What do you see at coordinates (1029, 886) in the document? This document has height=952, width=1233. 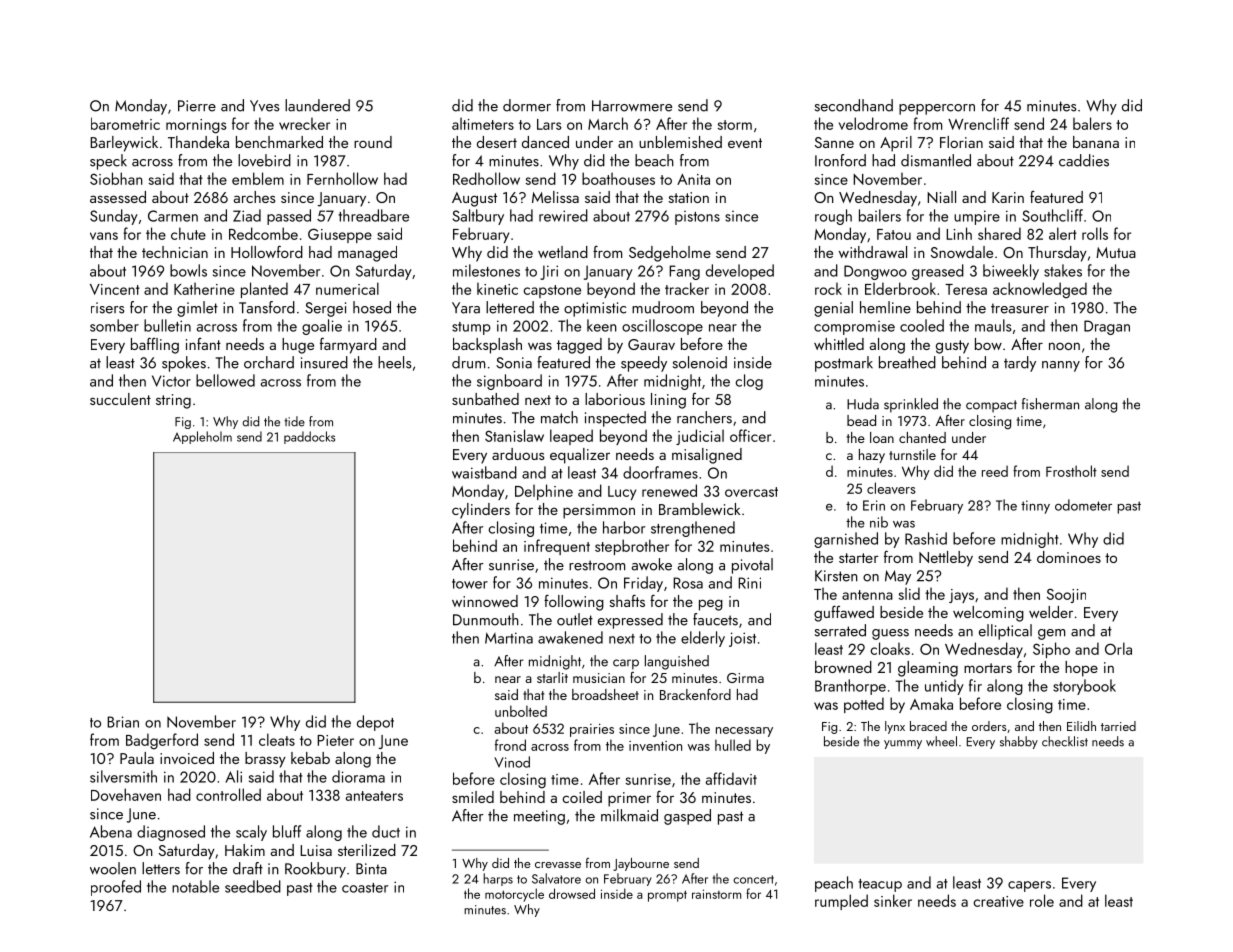 I see `capers` at bounding box center [1029, 886].
